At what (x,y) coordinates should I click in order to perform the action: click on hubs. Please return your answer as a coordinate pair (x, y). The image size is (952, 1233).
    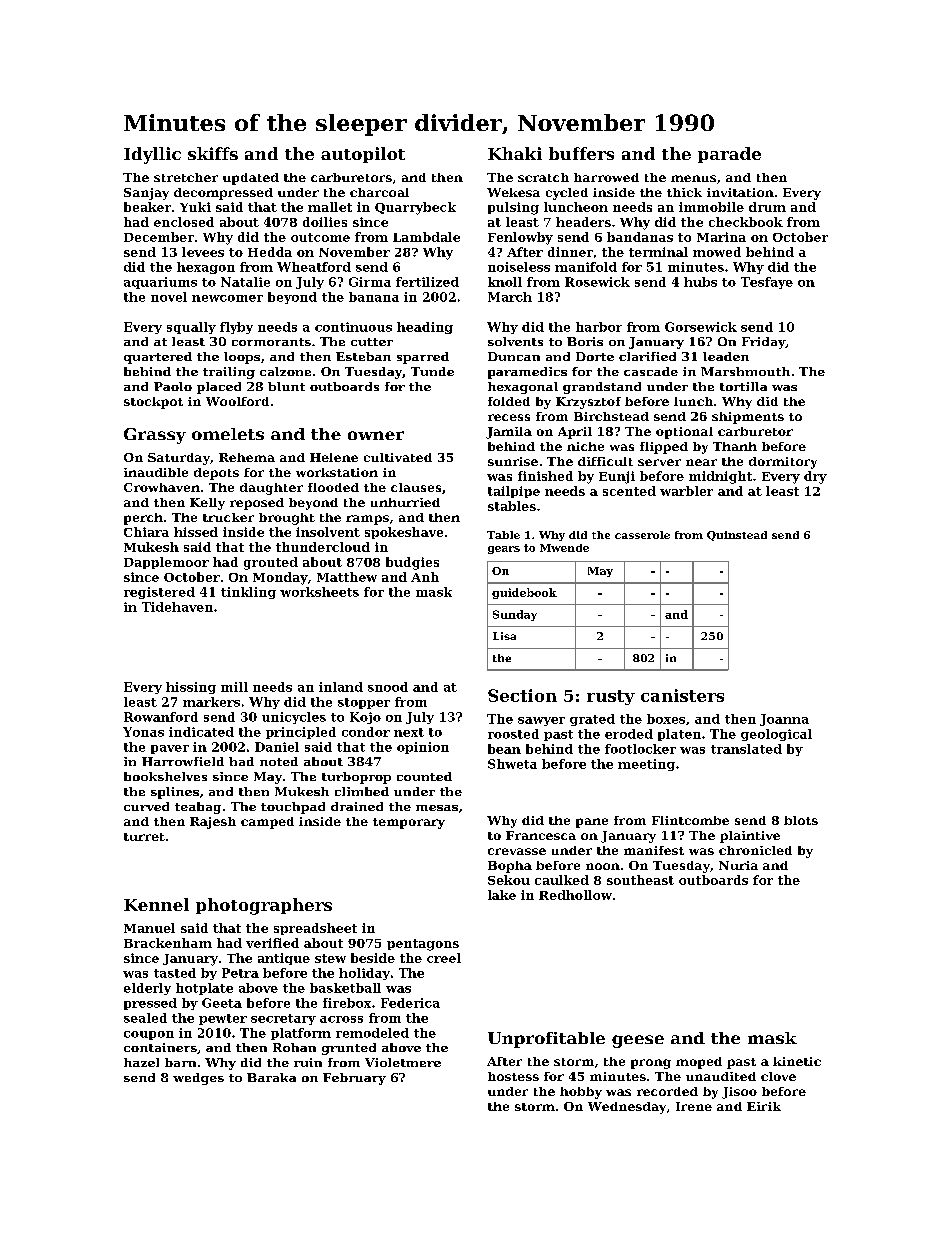
    Looking at the image, I should click on (700, 282).
